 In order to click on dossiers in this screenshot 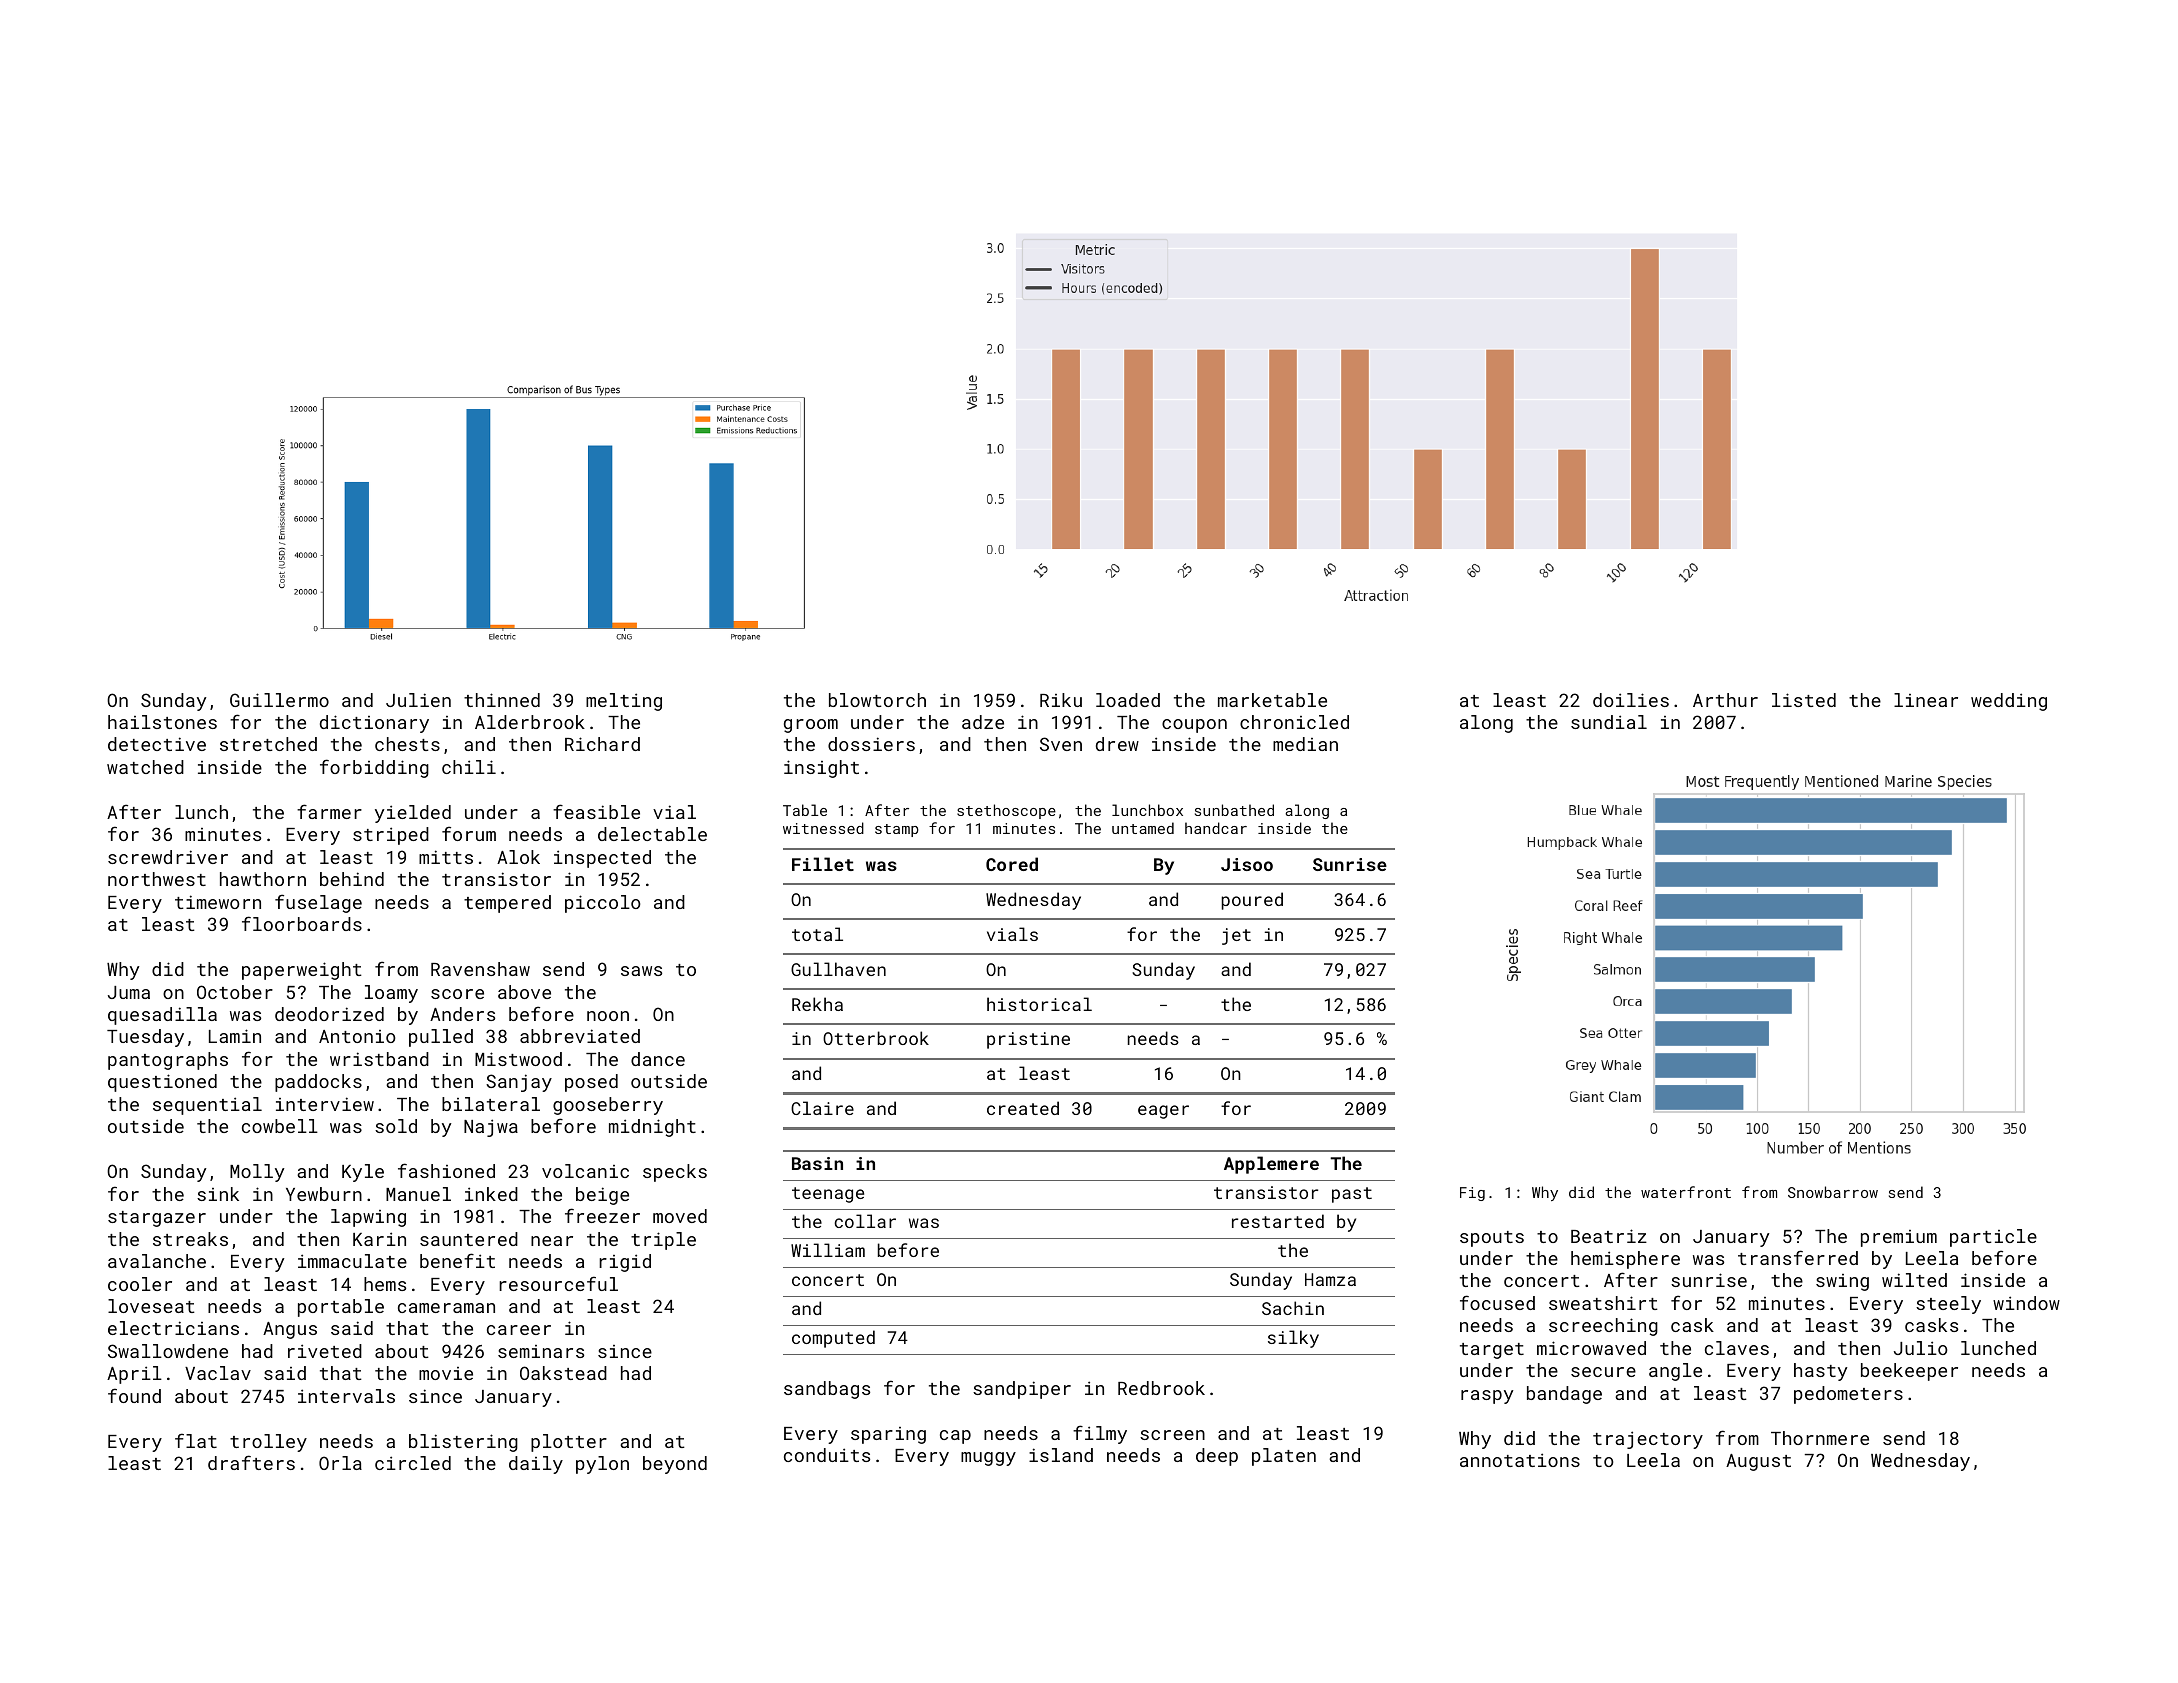, I will do `click(871, 744)`.
